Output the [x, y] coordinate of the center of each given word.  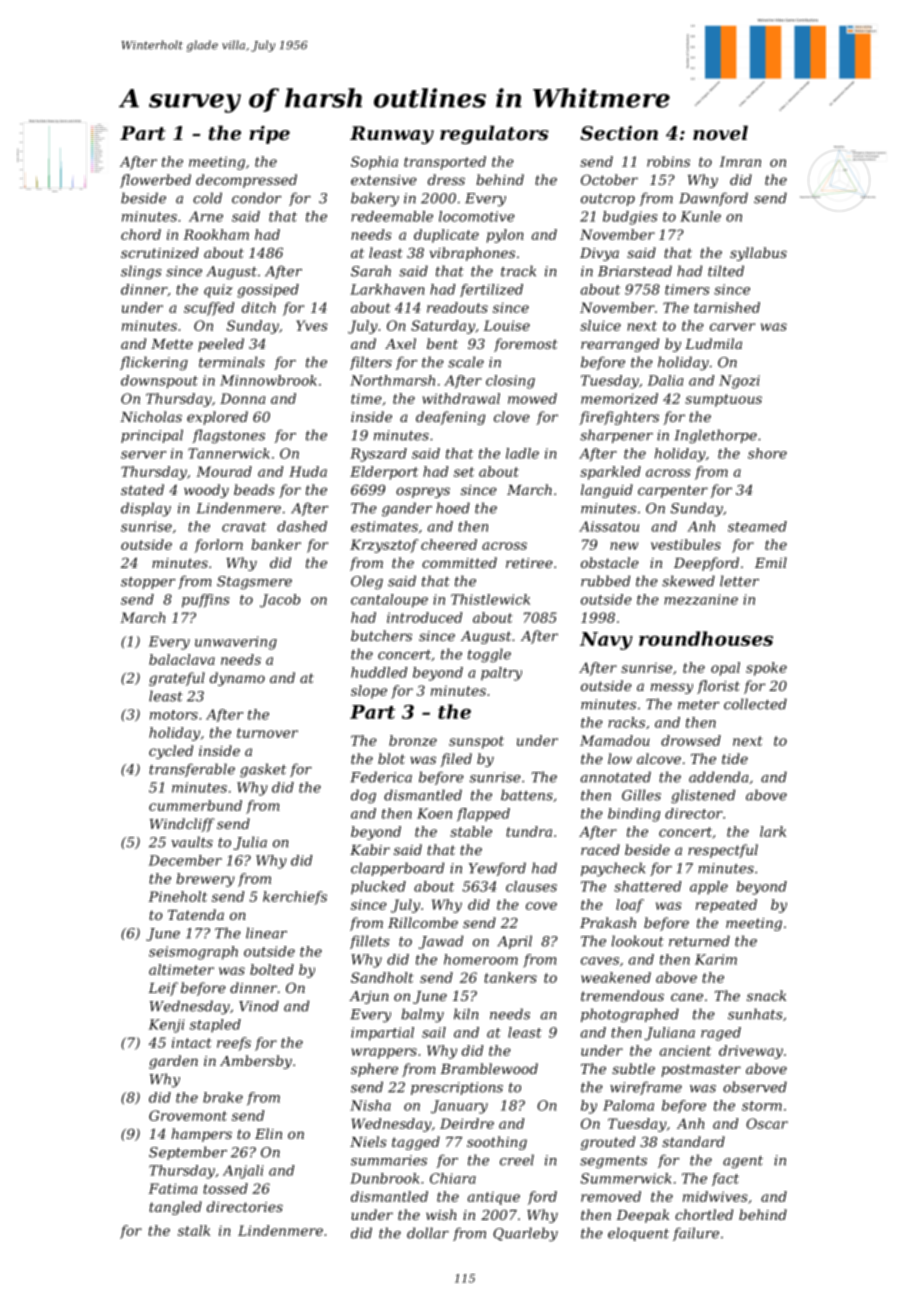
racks [626, 722]
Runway [392, 135]
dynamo [237, 679]
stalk [194, 1230]
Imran [740, 161]
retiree [529, 563]
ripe [269, 135]
